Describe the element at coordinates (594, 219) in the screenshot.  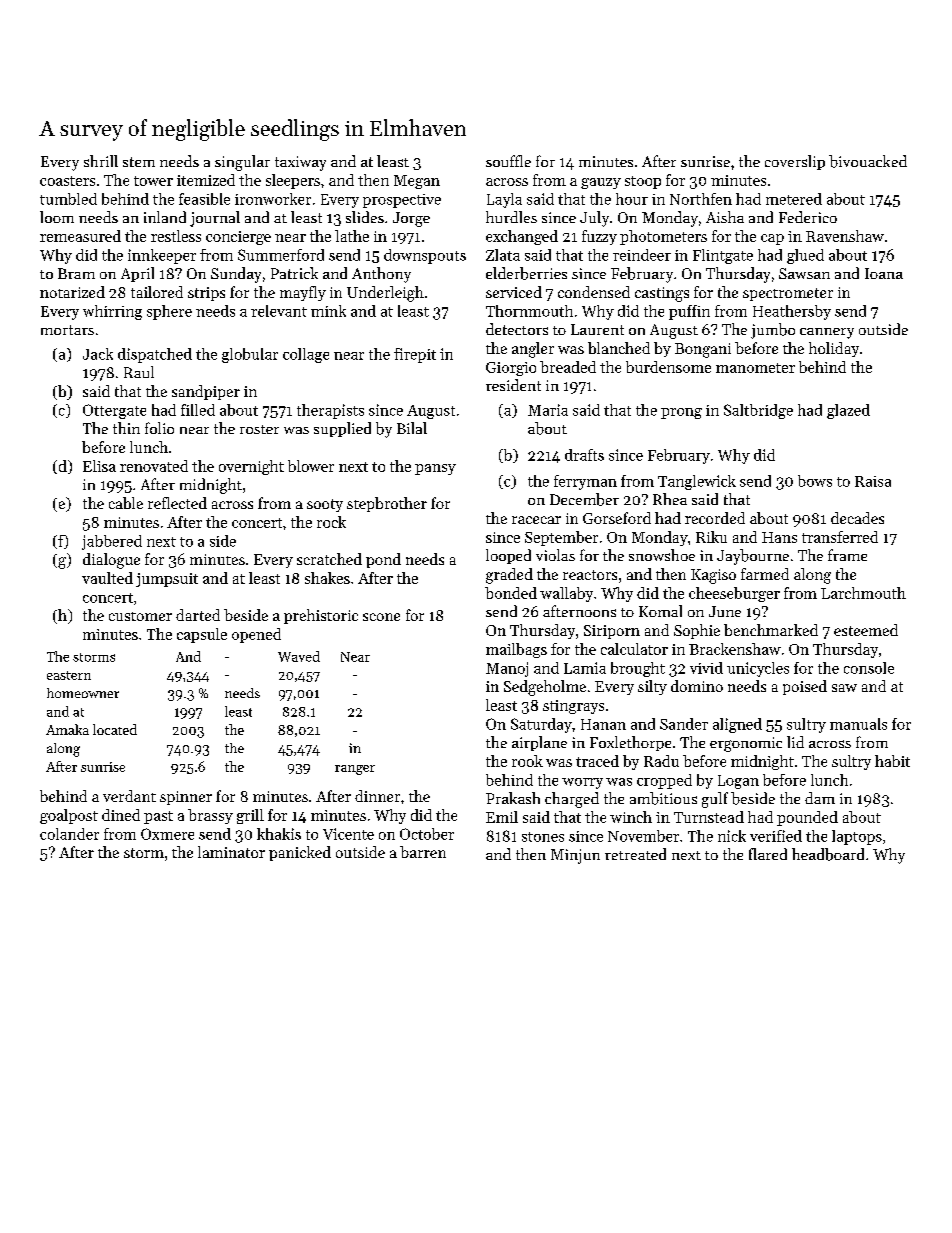
I see `July` at that location.
